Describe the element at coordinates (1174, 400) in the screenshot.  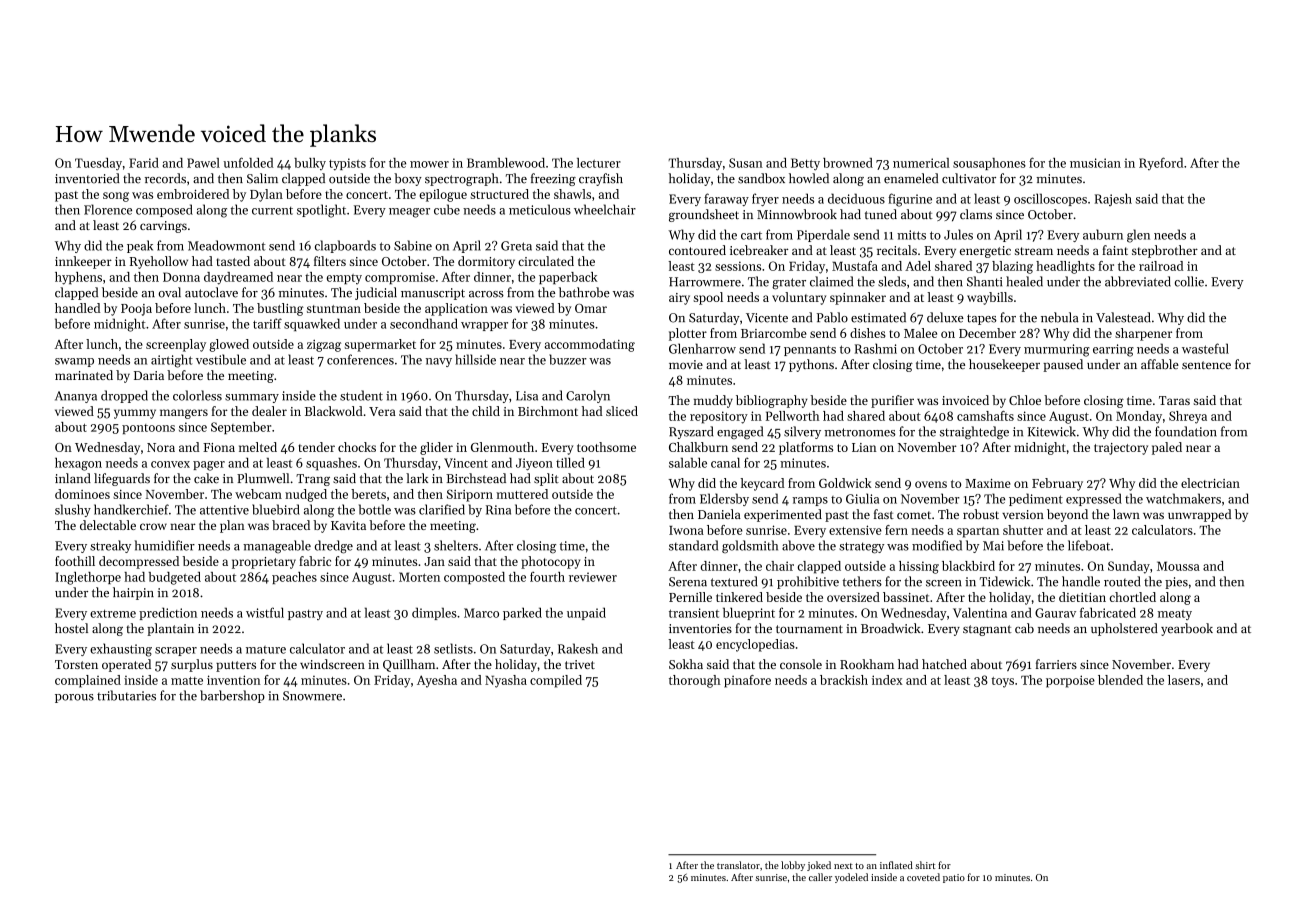
I see `Taras` at that location.
